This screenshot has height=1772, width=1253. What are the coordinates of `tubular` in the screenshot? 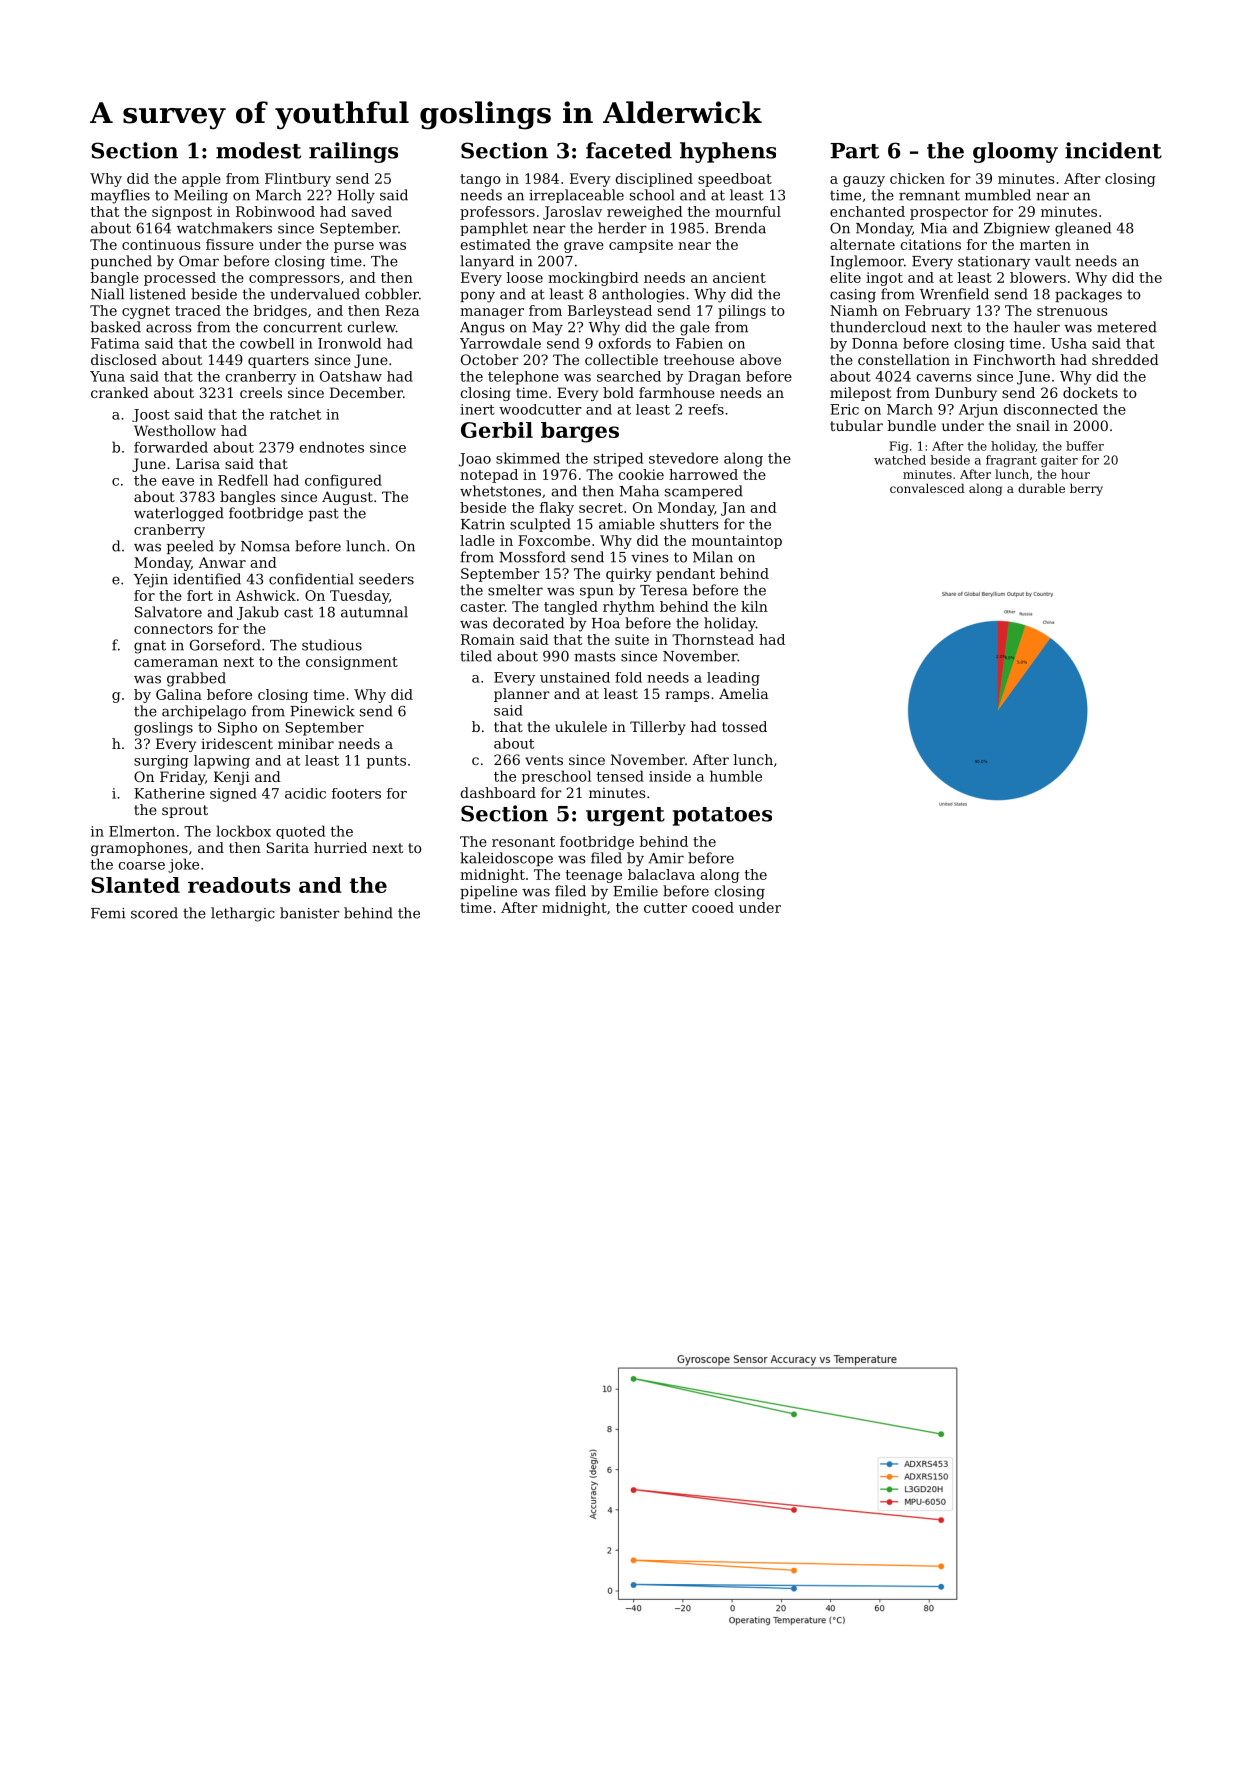 It's located at (856, 425).
